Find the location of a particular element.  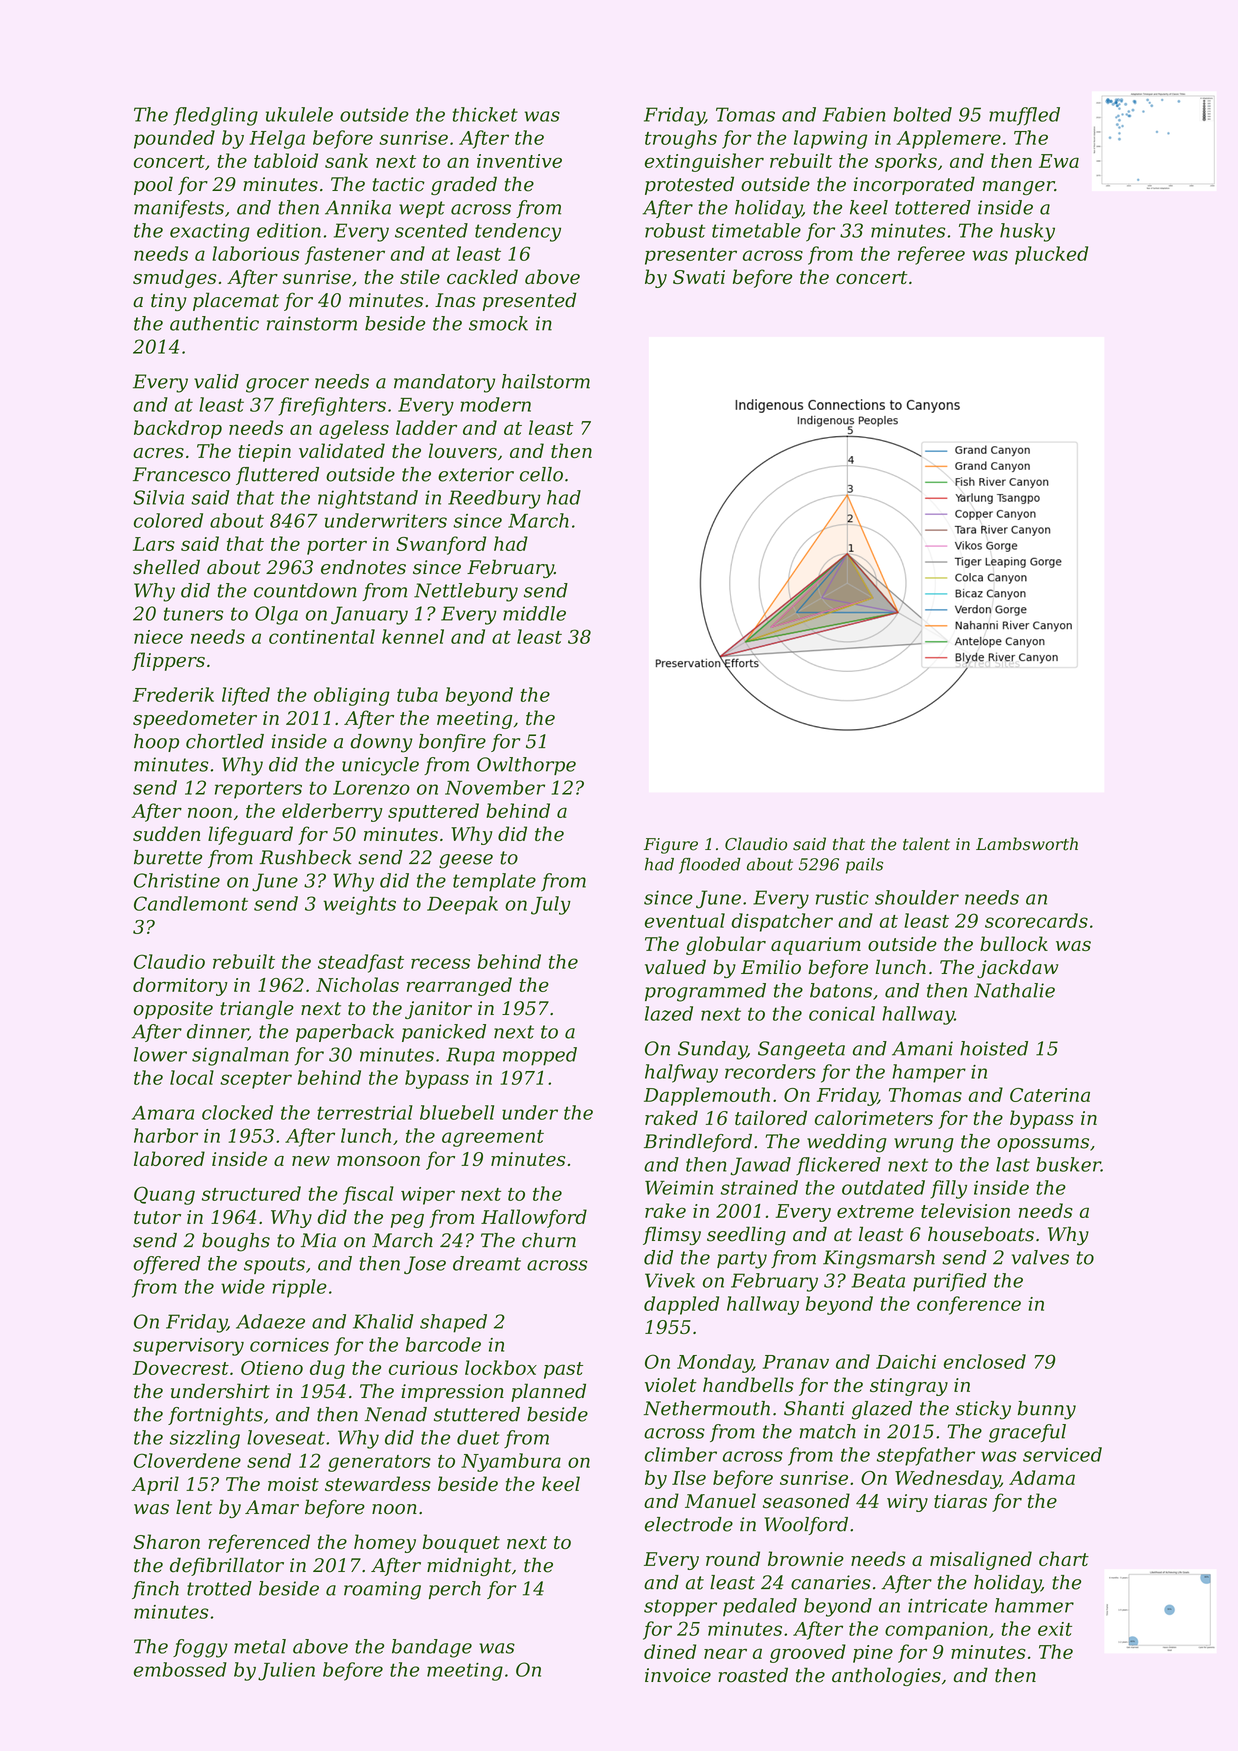

dinner is located at coordinates (217, 1032).
